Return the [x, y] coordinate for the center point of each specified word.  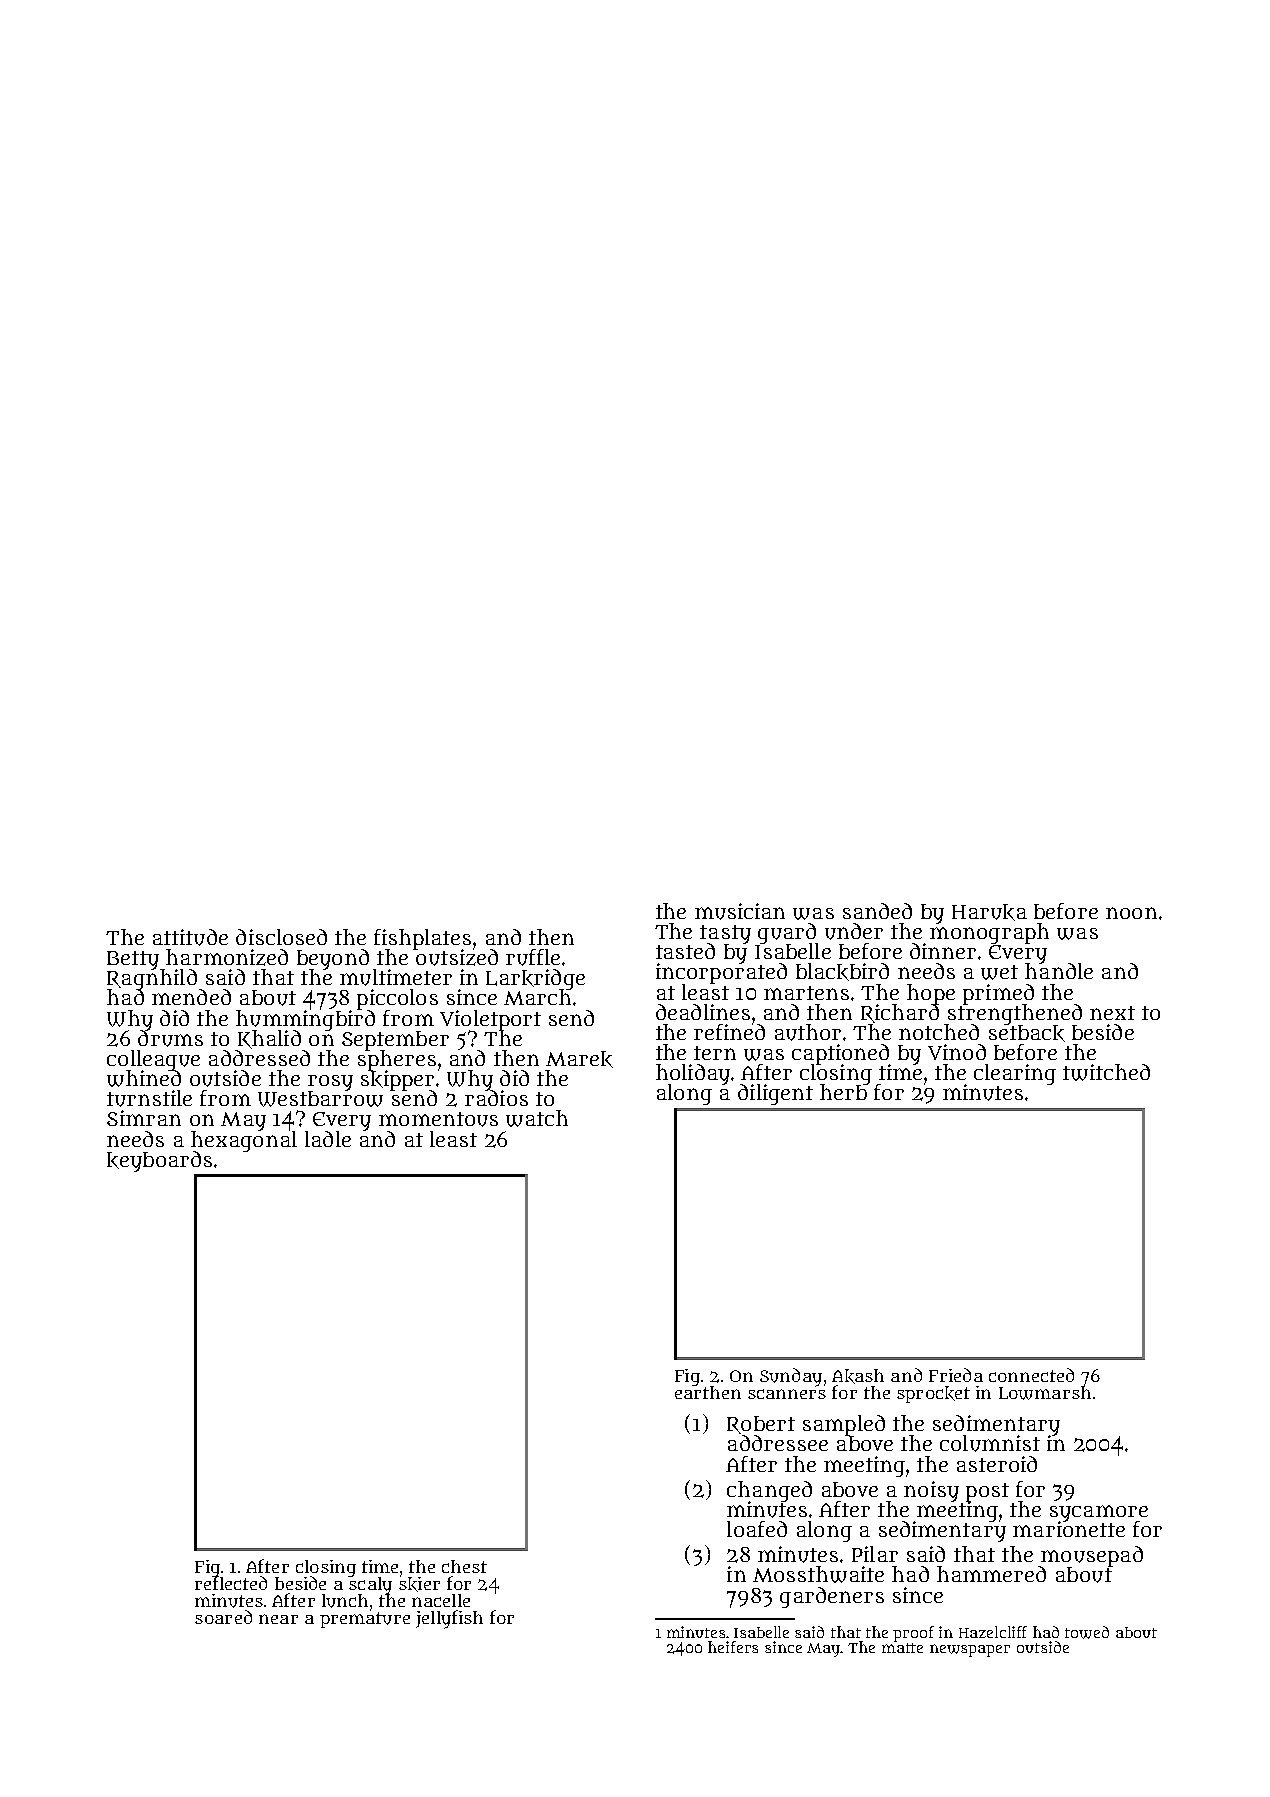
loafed [757, 1529]
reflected [231, 1583]
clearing [1015, 1074]
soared [223, 1617]
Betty [134, 960]
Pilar [875, 1554]
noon [1131, 913]
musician [740, 911]
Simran [144, 1118]
